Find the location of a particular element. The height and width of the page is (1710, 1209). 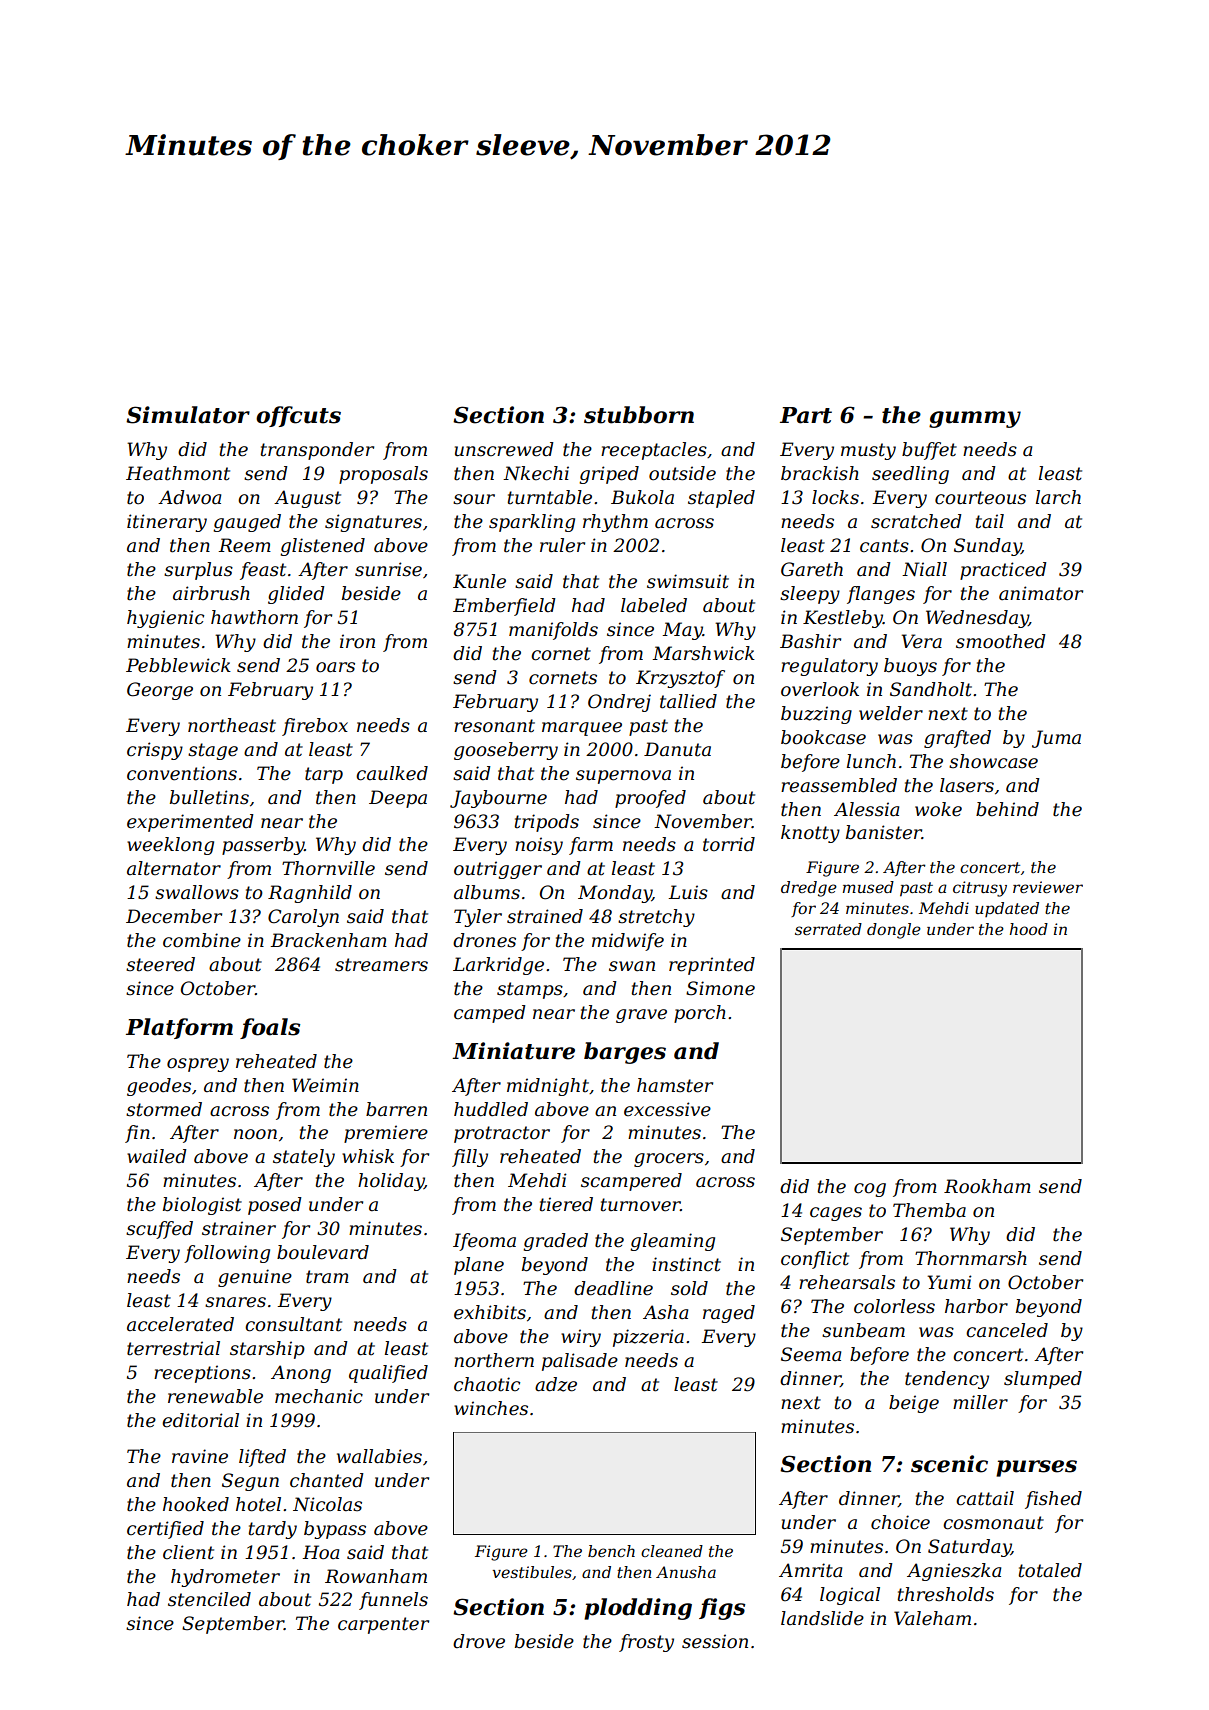

firebox is located at coordinates (315, 727).
